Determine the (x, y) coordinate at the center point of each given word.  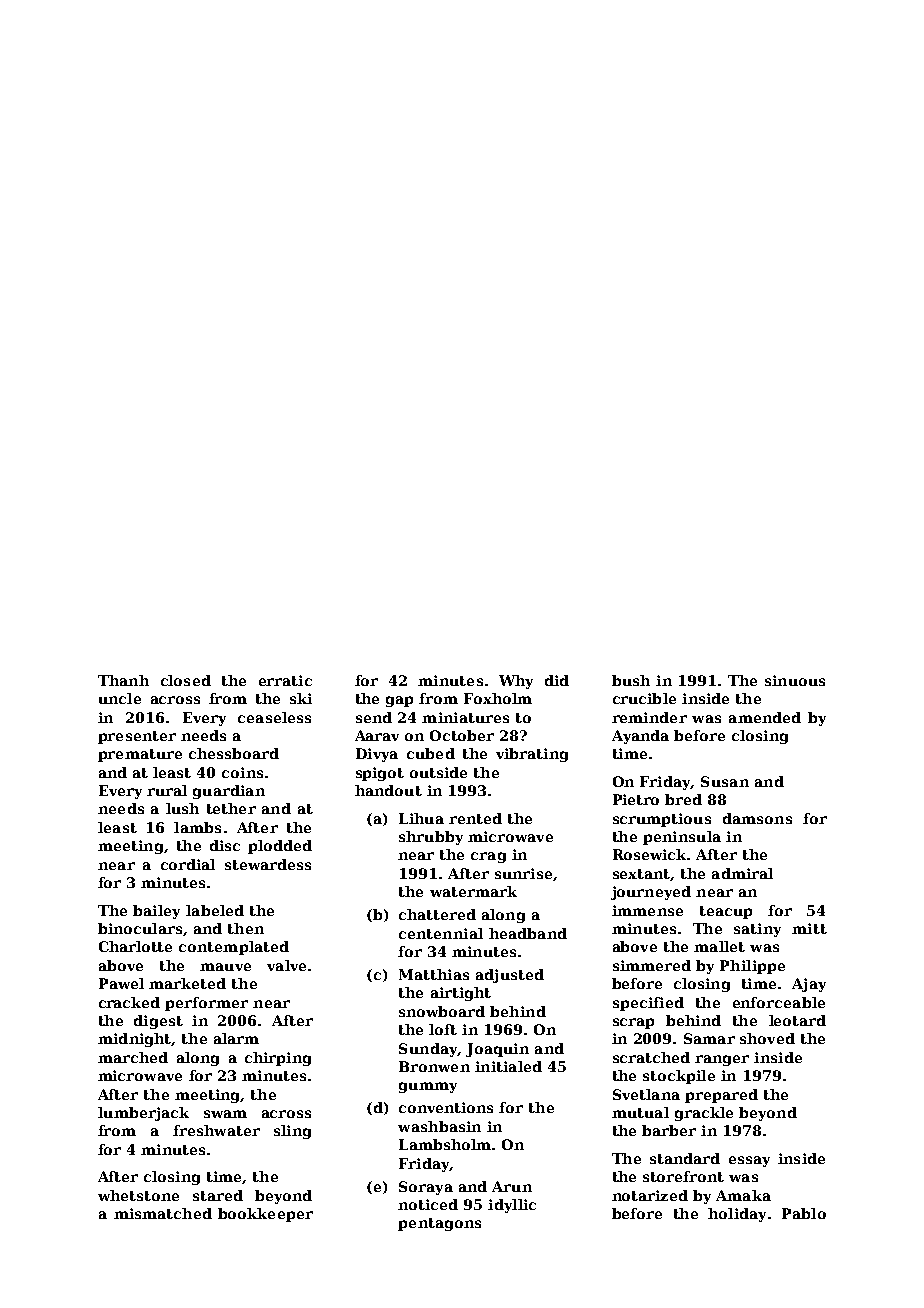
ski (301, 698)
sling (292, 1132)
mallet (719, 946)
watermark (473, 891)
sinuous (795, 680)
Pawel (121, 983)
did (557, 680)
